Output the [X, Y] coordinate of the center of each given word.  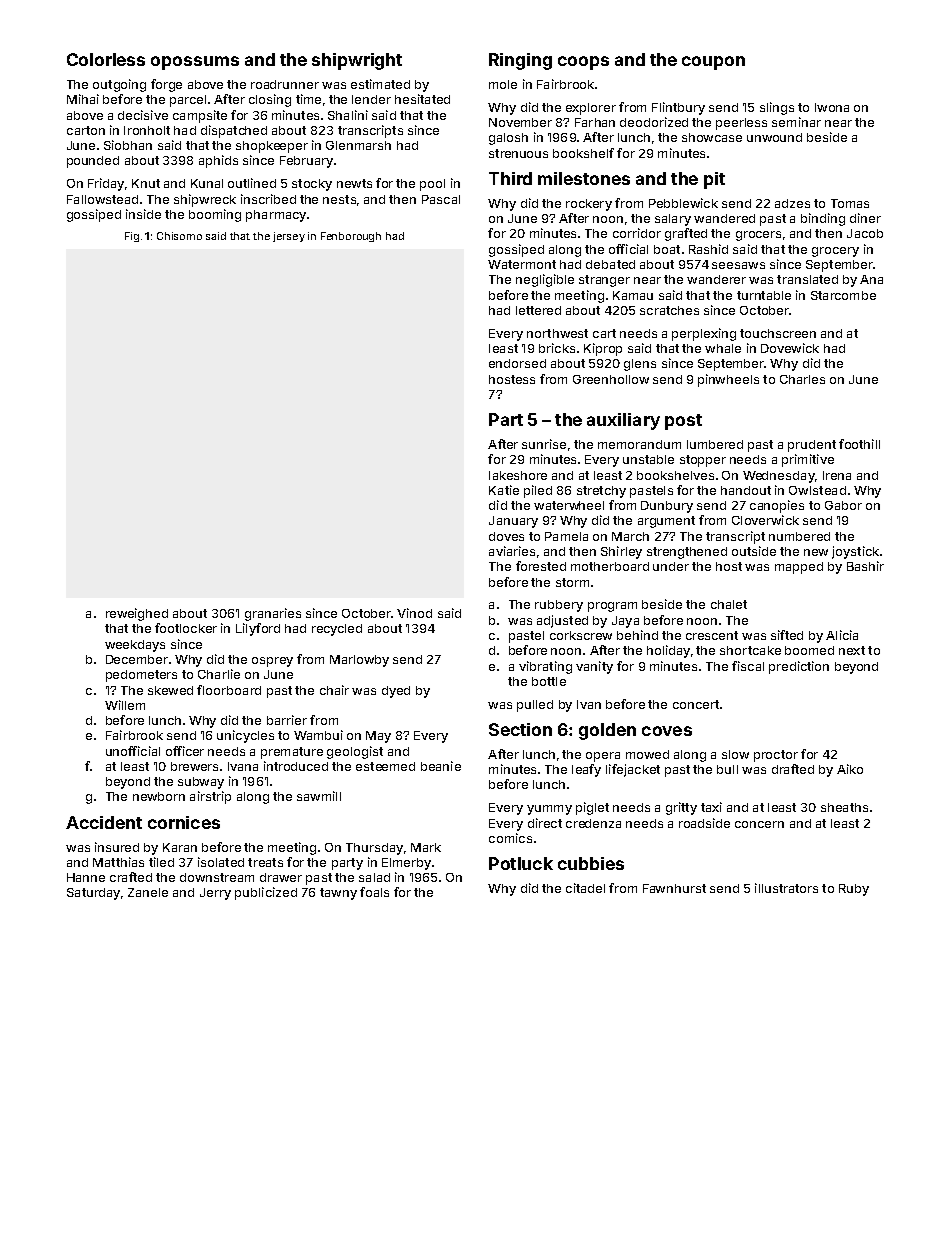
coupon [713, 63]
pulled [535, 706]
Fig [132, 237]
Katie [504, 490]
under [671, 566]
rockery [589, 205]
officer [185, 751]
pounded [93, 162]
